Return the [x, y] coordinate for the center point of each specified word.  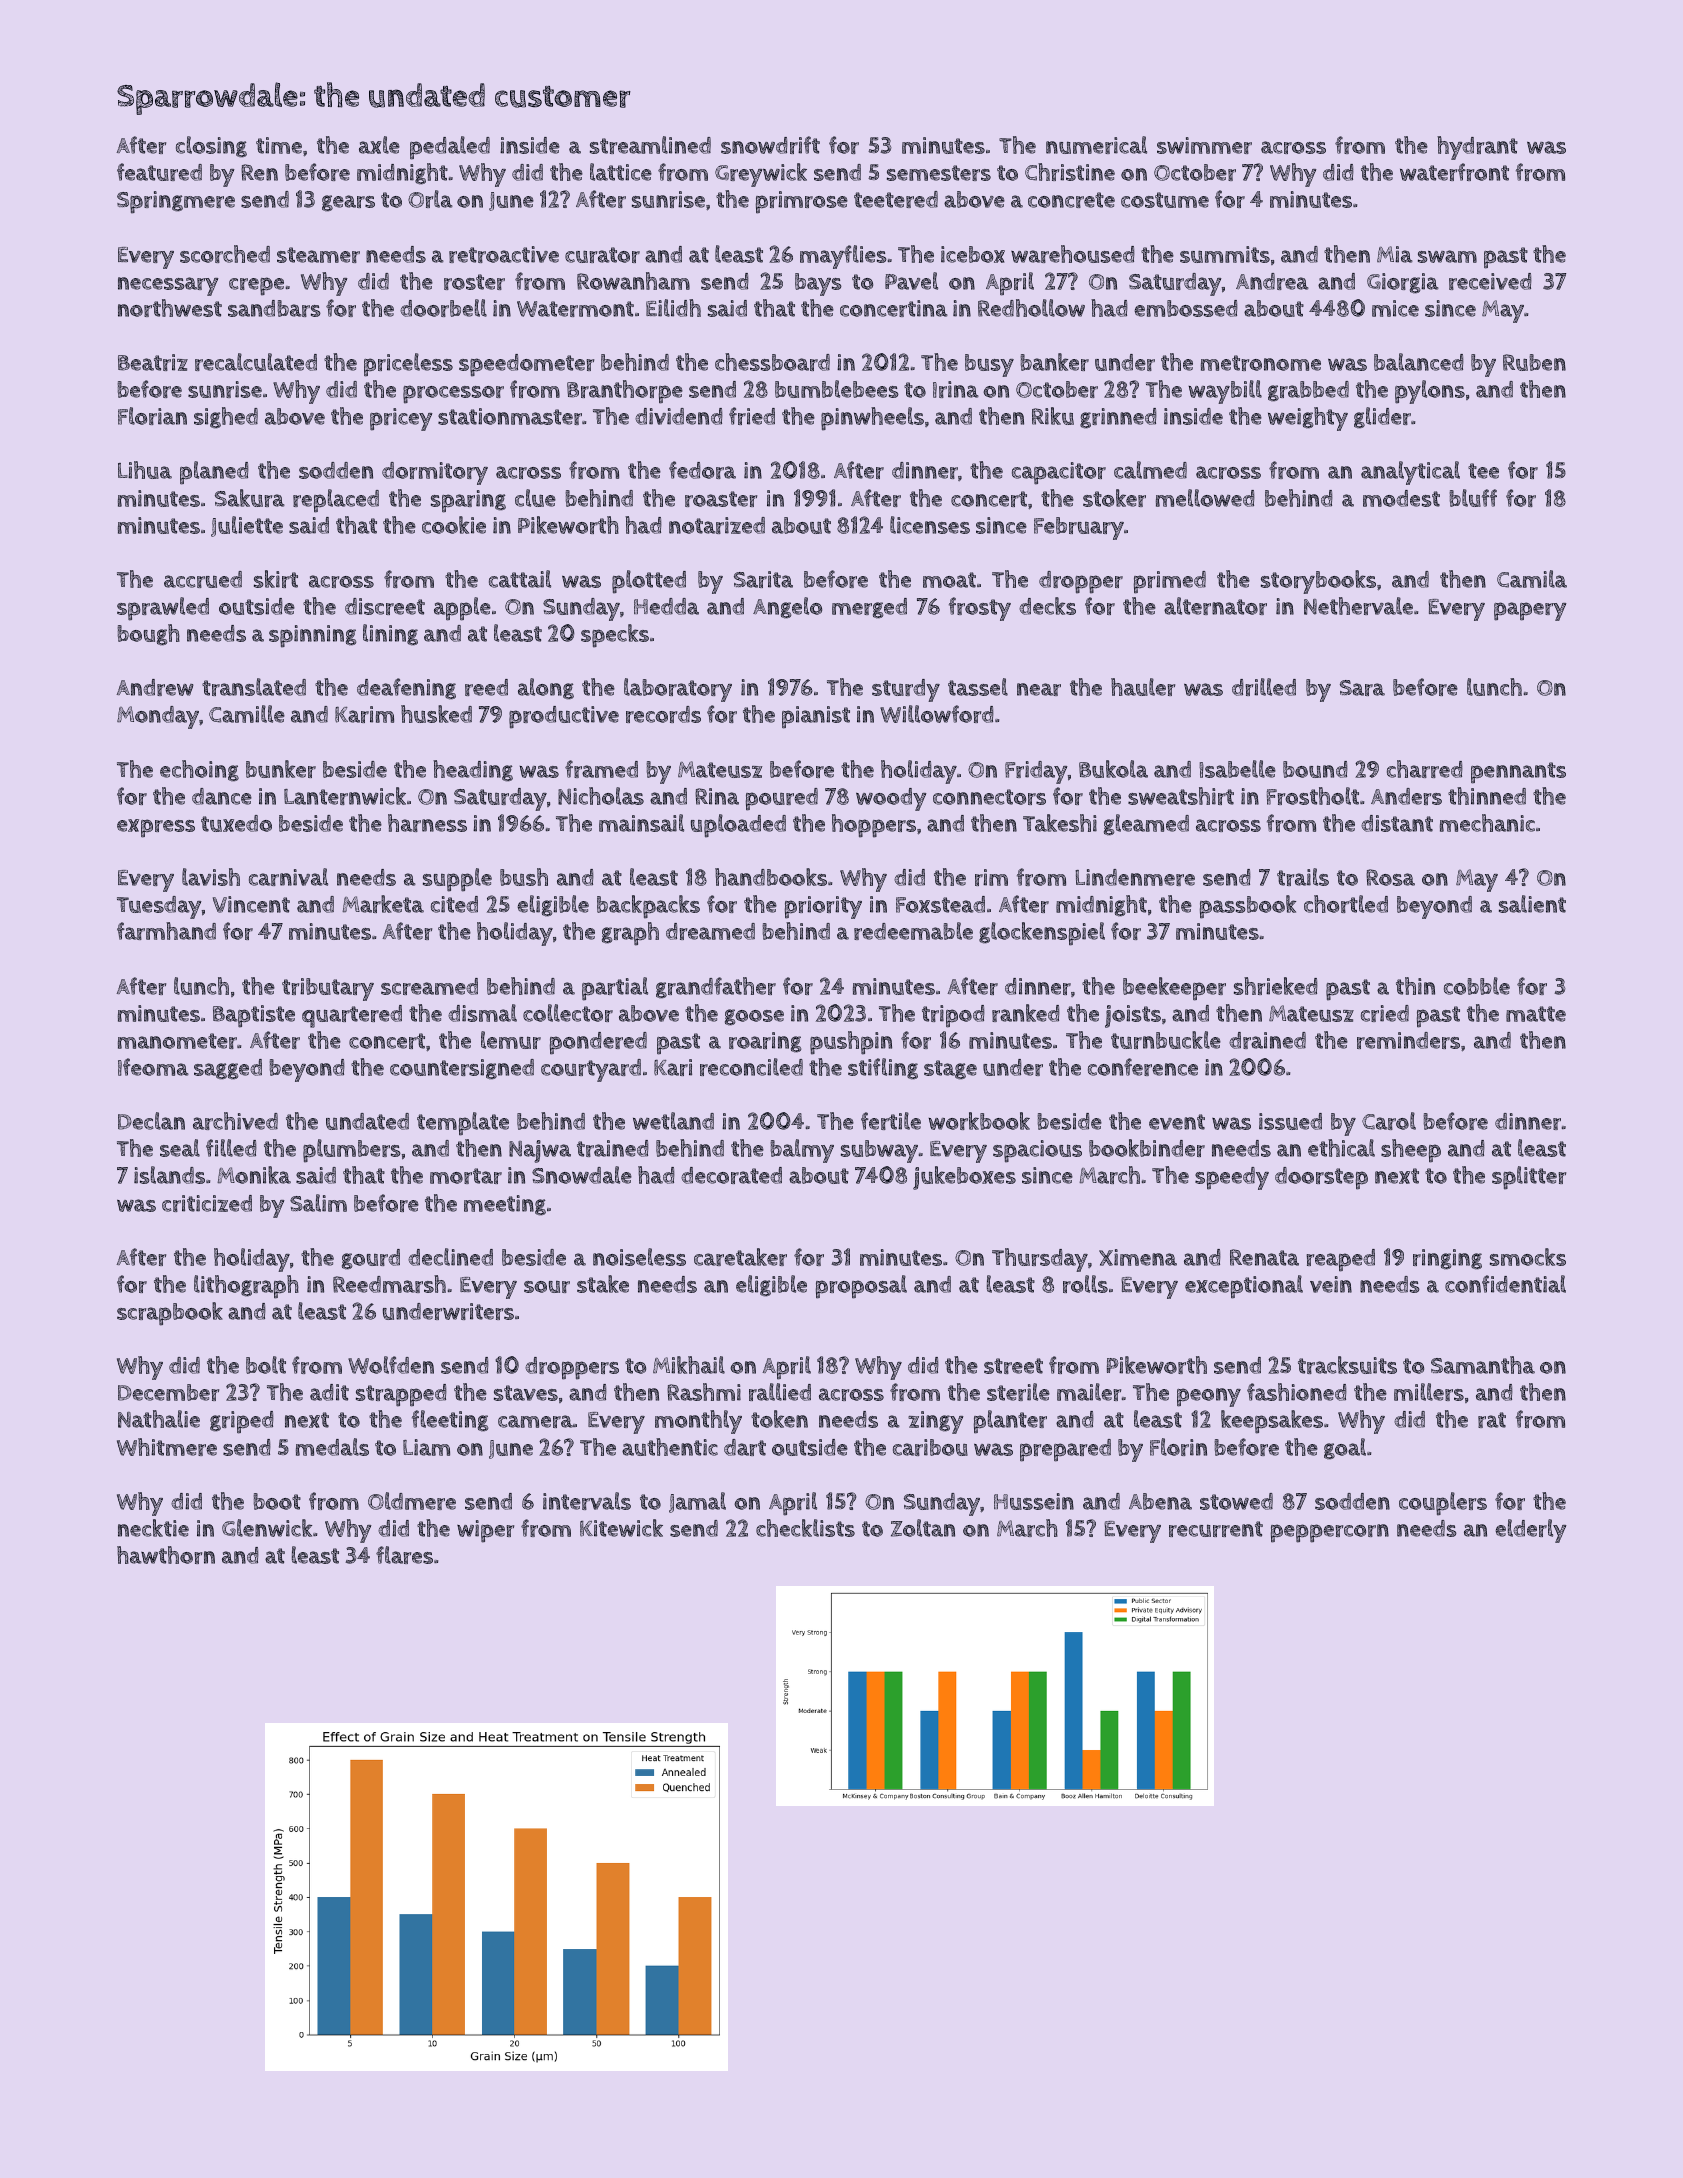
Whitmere [167, 1447]
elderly [1531, 1531]
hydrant [1477, 148]
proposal [861, 1287]
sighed [226, 417]
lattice [621, 172]
